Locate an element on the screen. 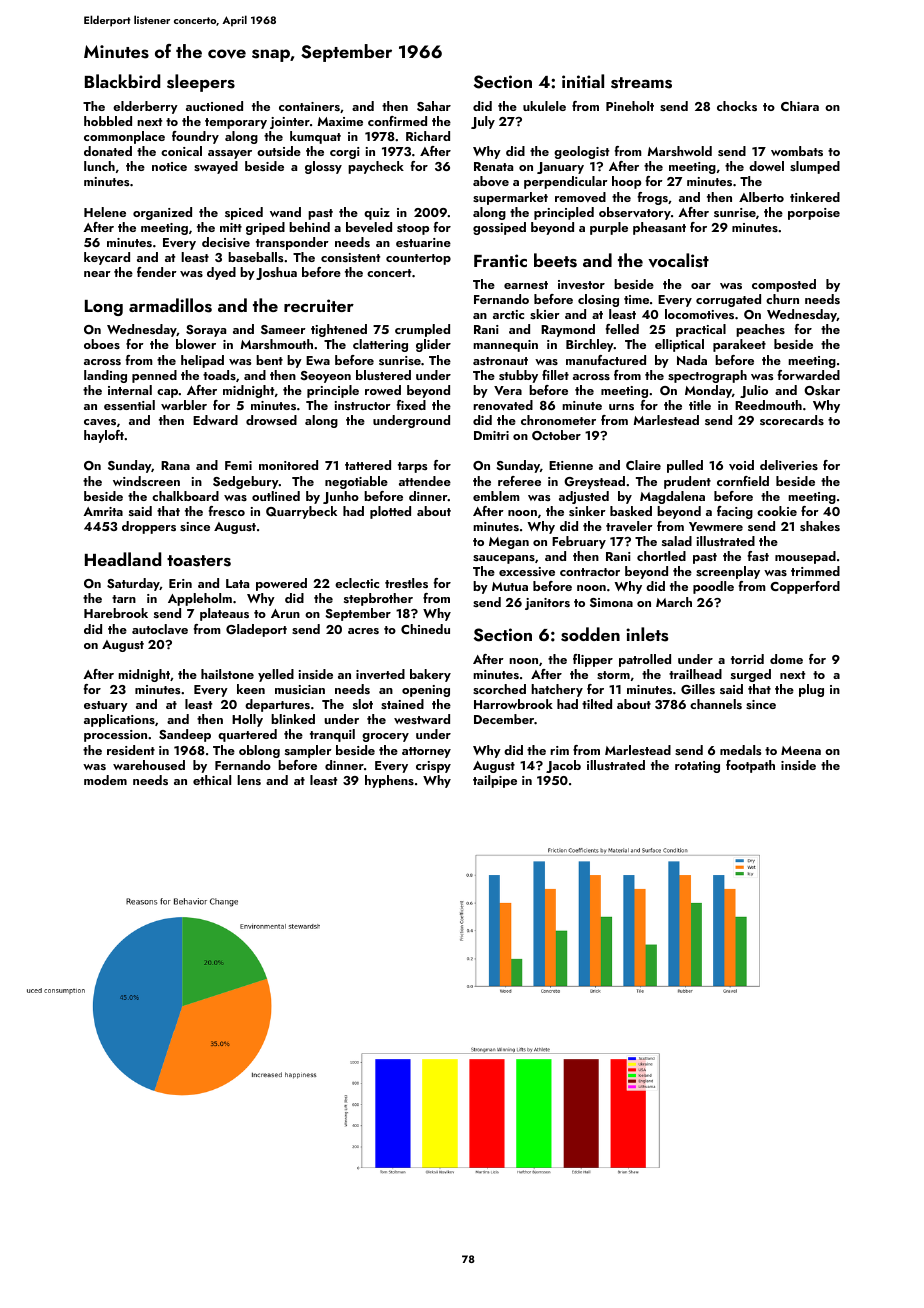 Image resolution: width=924 pixels, height=1308 pixels. deliveries is located at coordinates (789, 465).
